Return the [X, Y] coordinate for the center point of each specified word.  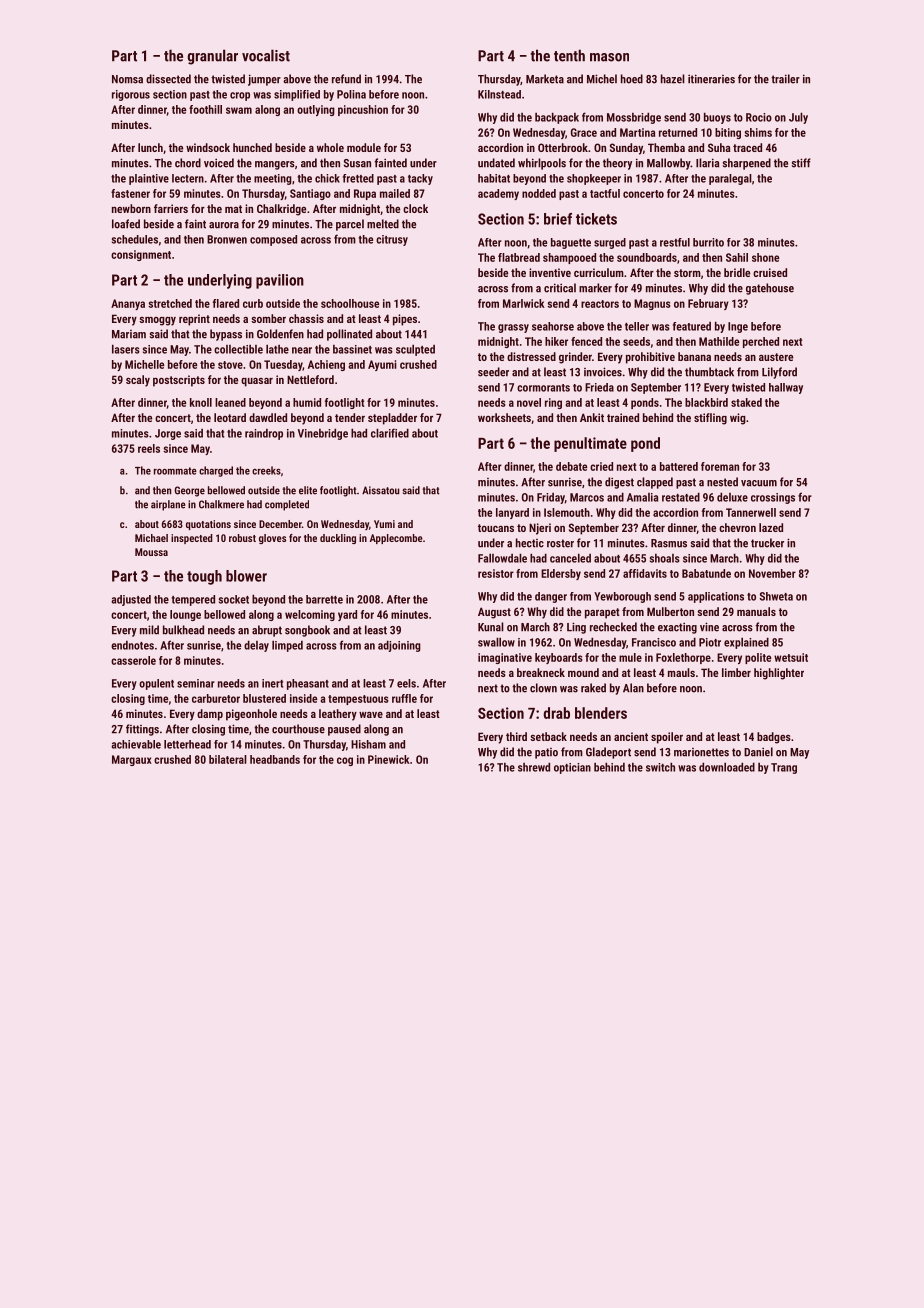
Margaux [132, 760]
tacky [420, 179]
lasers [126, 349]
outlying [316, 110]
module [364, 147]
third [516, 736]
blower [246, 576]
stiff [801, 163]
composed [273, 240]
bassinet [352, 349]
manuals [756, 611]
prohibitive [650, 358]
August [494, 613]
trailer [785, 79]
